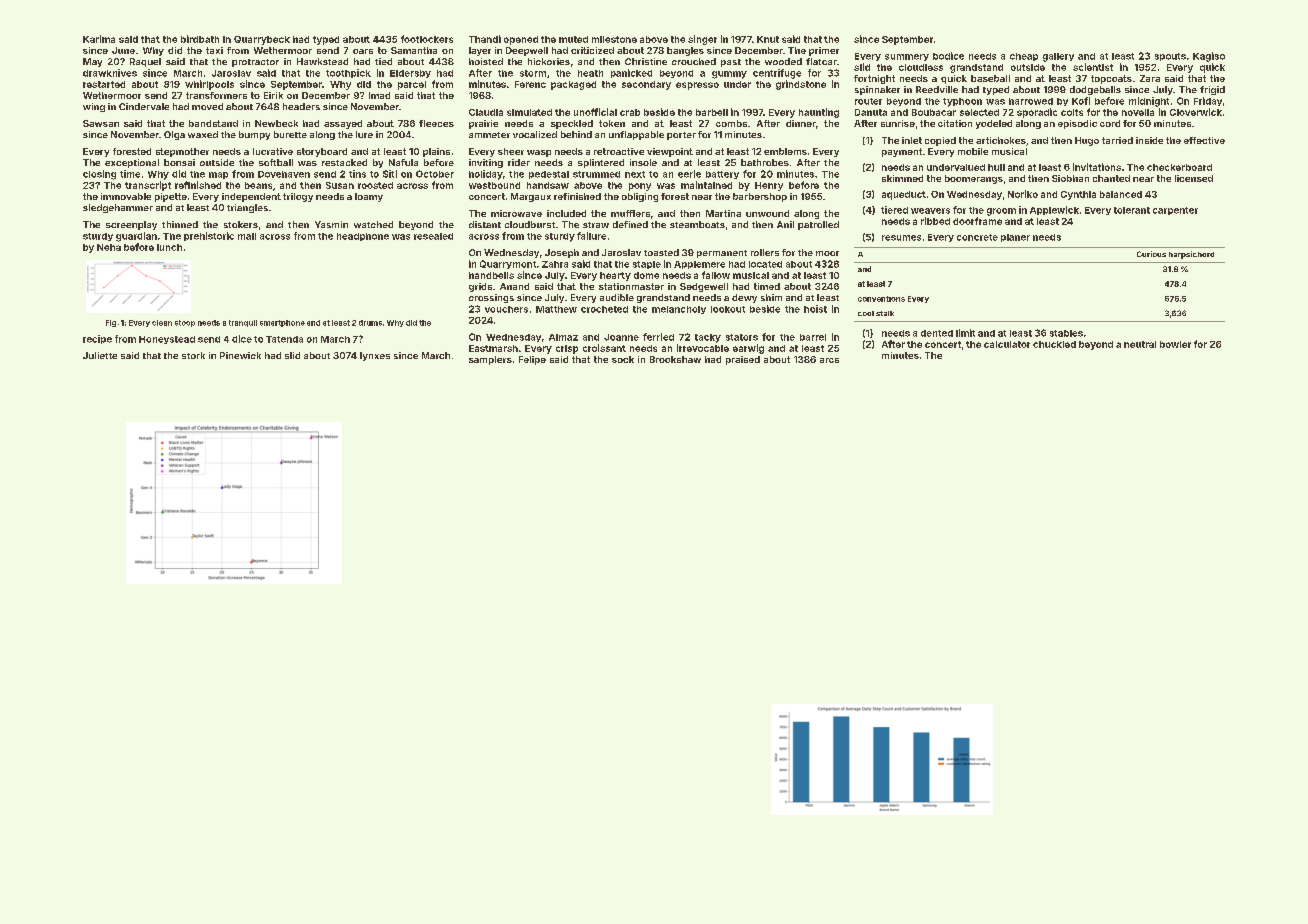  What do you see at coordinates (566, 213) in the screenshot?
I see `included` at bounding box center [566, 213].
